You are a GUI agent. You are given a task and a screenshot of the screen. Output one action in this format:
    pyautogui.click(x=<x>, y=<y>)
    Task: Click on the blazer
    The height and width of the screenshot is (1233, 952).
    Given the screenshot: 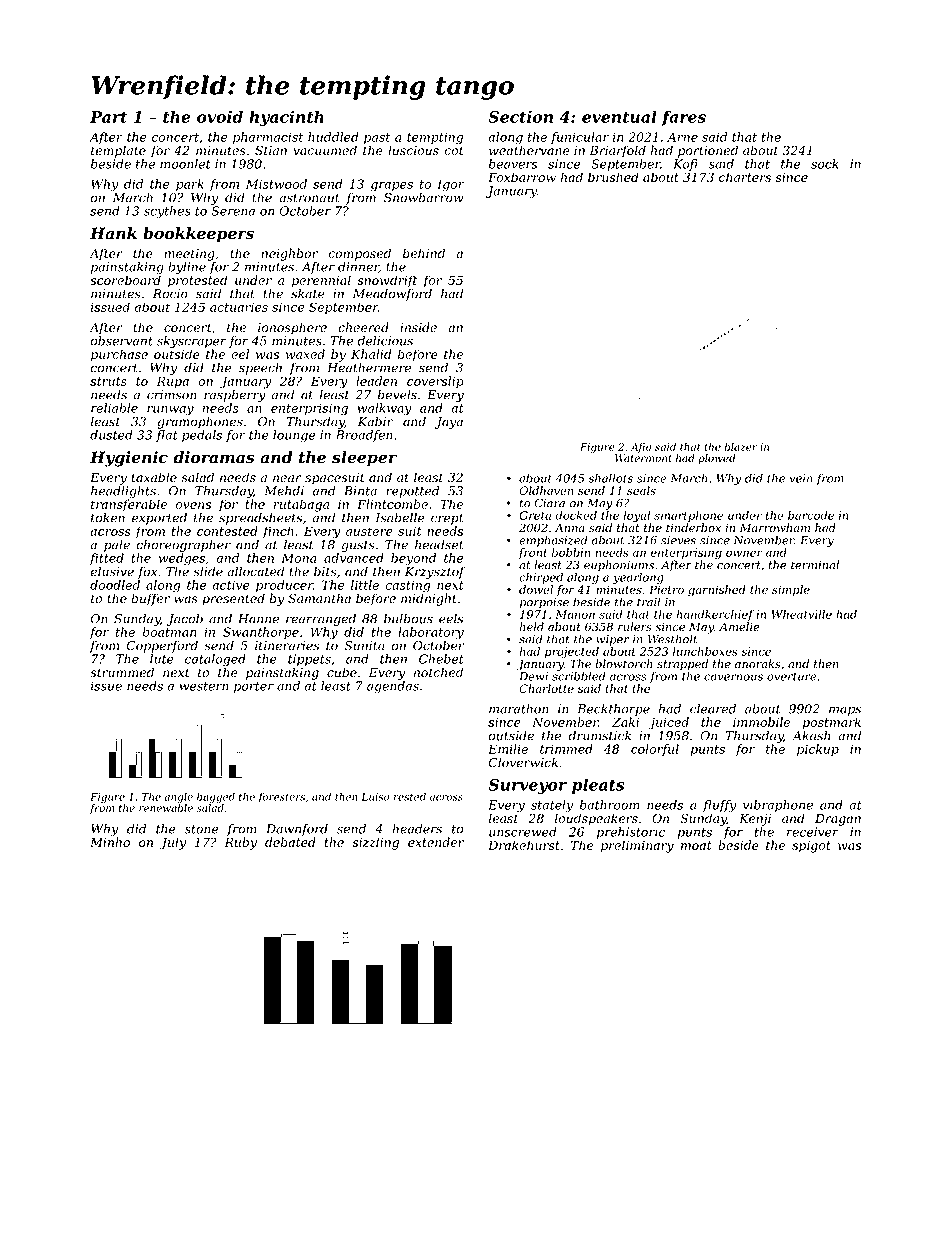 What is the action you would take?
    pyautogui.click(x=741, y=447)
